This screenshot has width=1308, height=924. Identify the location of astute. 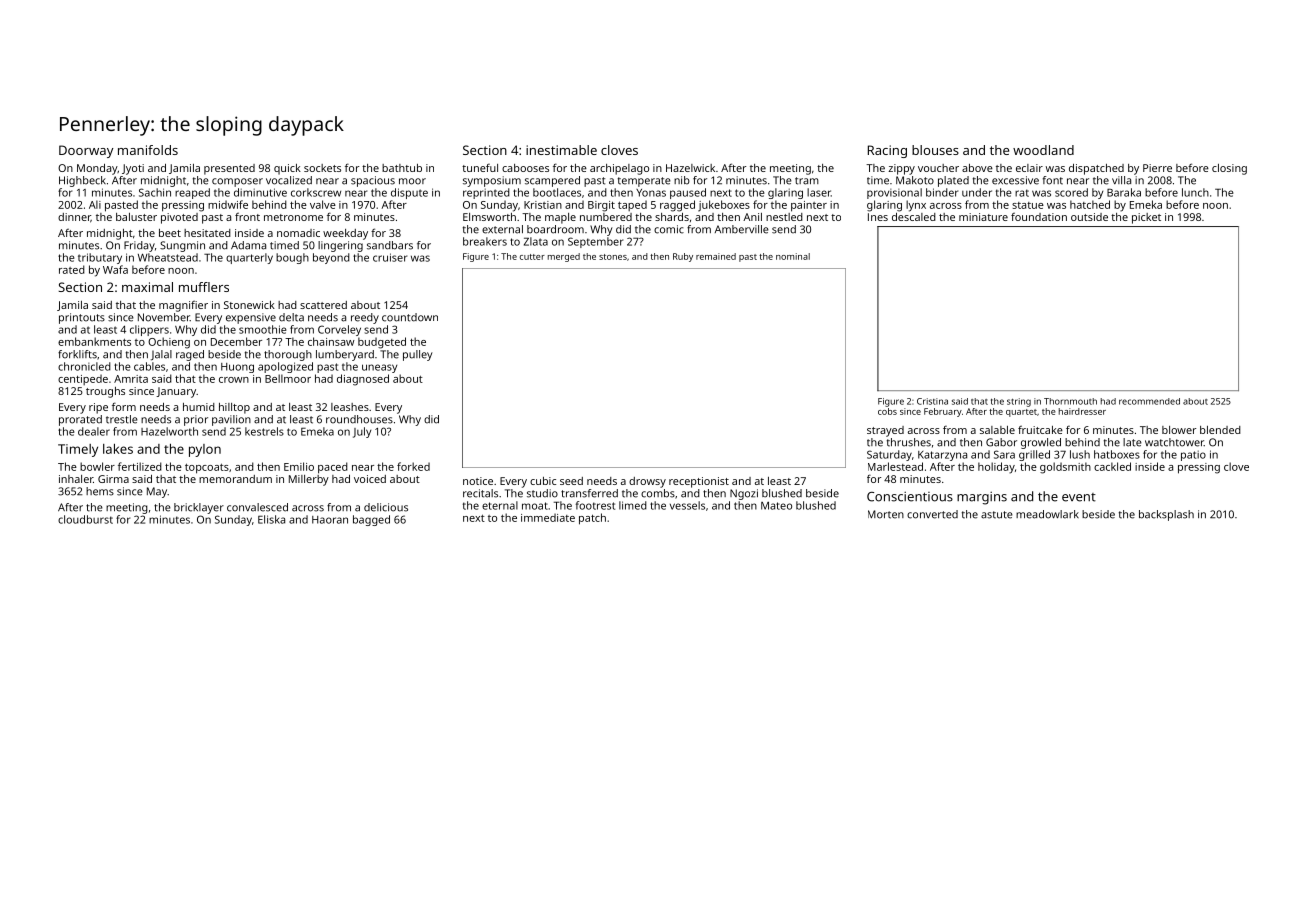
(997, 515).
